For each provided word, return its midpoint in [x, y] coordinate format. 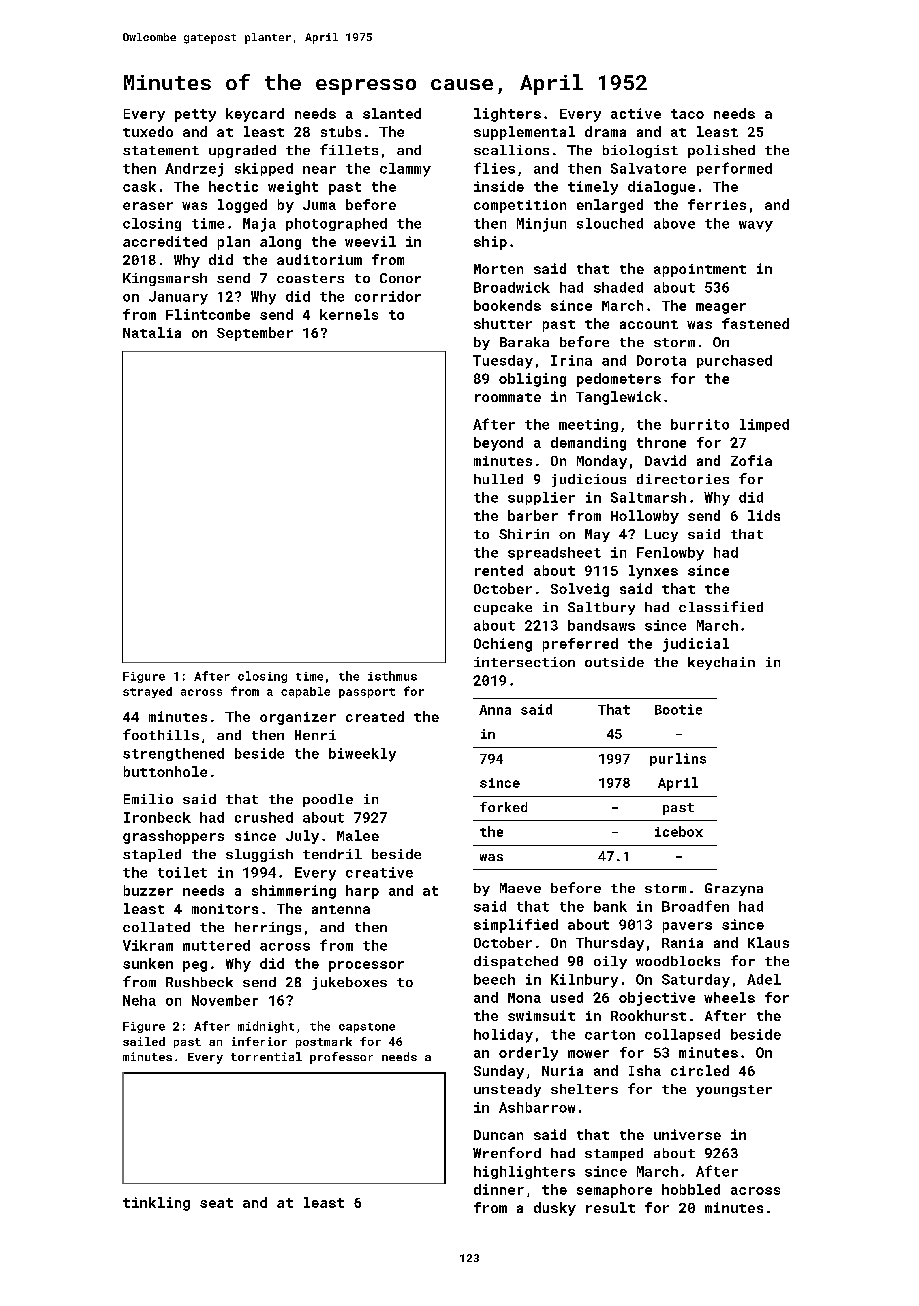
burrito [700, 424]
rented [499, 570]
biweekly [362, 755]
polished [721, 151]
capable [305, 692]
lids [764, 515]
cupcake [503, 608]
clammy [405, 170]
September [255, 334]
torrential [266, 1056]
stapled [152, 855]
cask [139, 186]
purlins [678, 759]
